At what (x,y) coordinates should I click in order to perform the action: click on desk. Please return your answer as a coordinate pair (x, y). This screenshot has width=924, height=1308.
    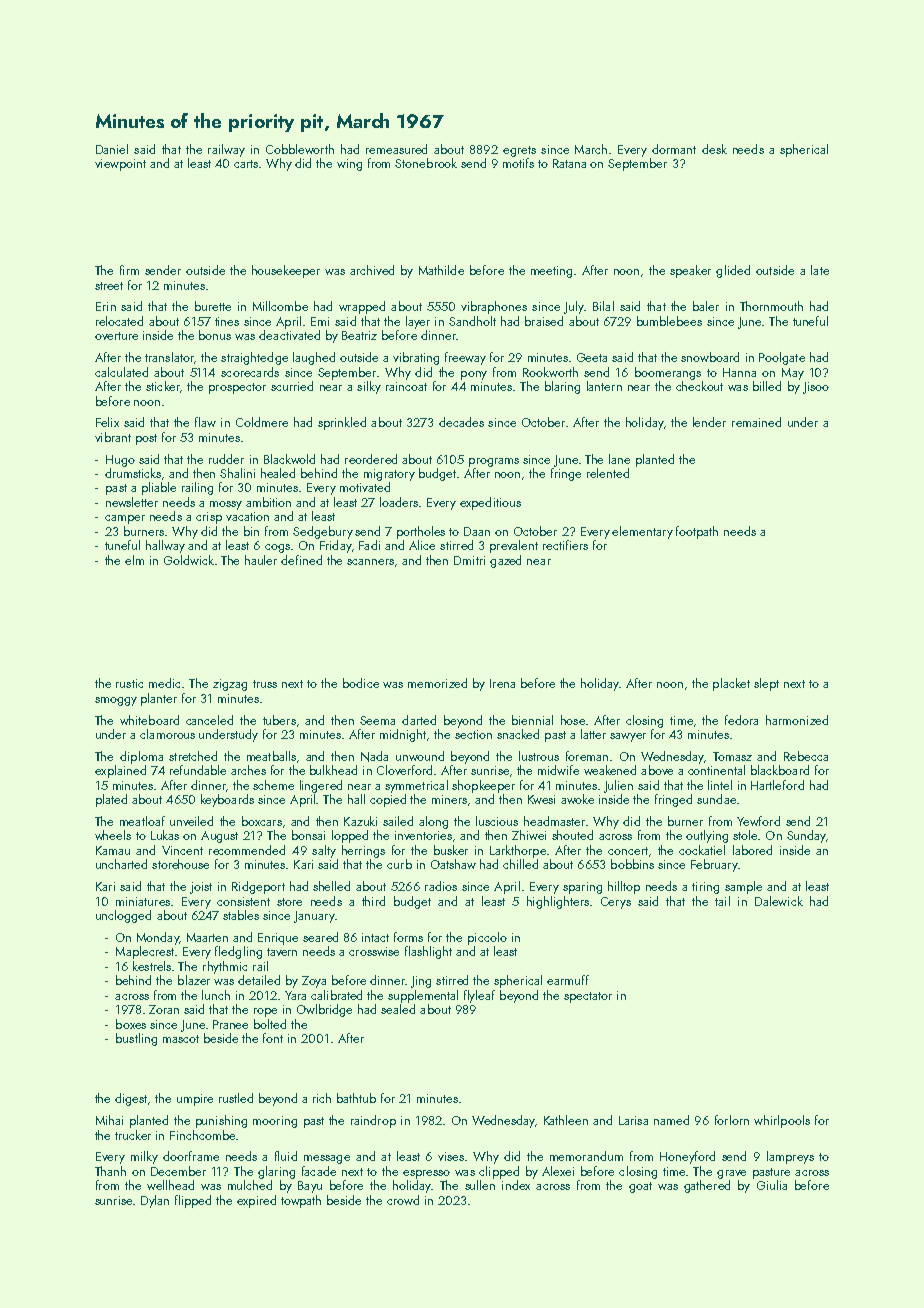
    Looking at the image, I should click on (714, 149).
